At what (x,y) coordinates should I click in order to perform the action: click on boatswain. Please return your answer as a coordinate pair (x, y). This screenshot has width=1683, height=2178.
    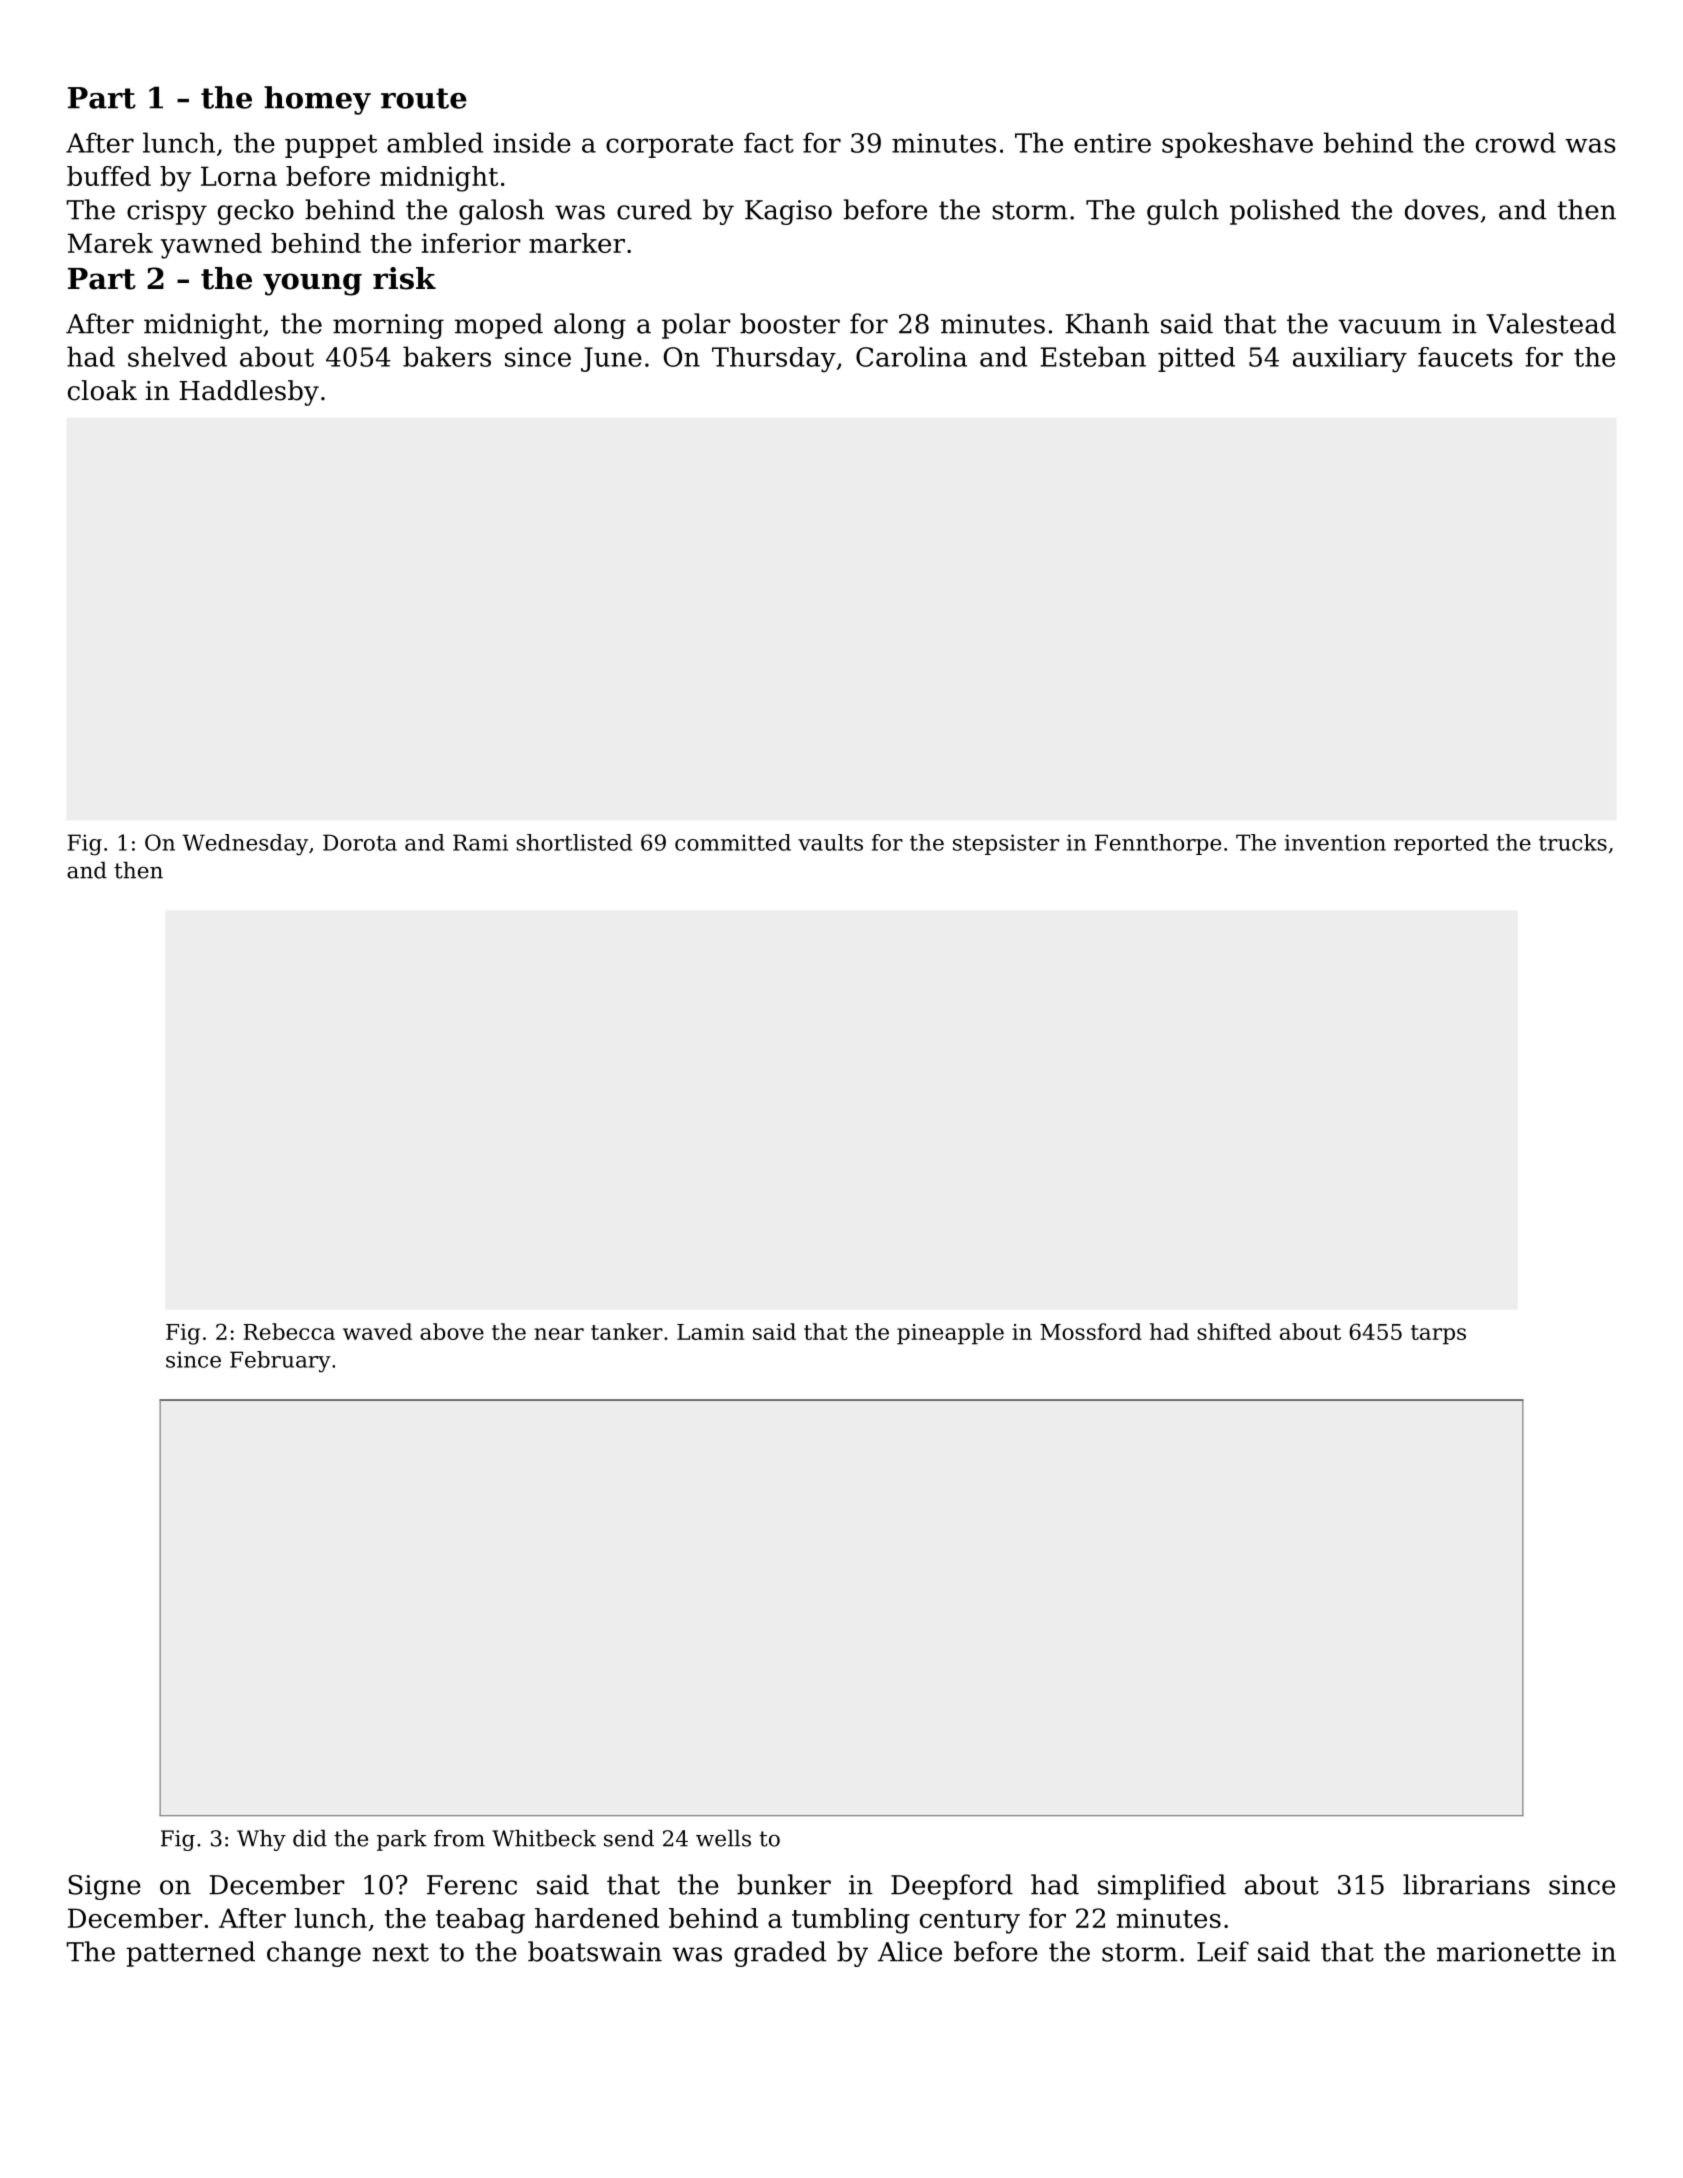
    Looking at the image, I should click on (595, 1951).
